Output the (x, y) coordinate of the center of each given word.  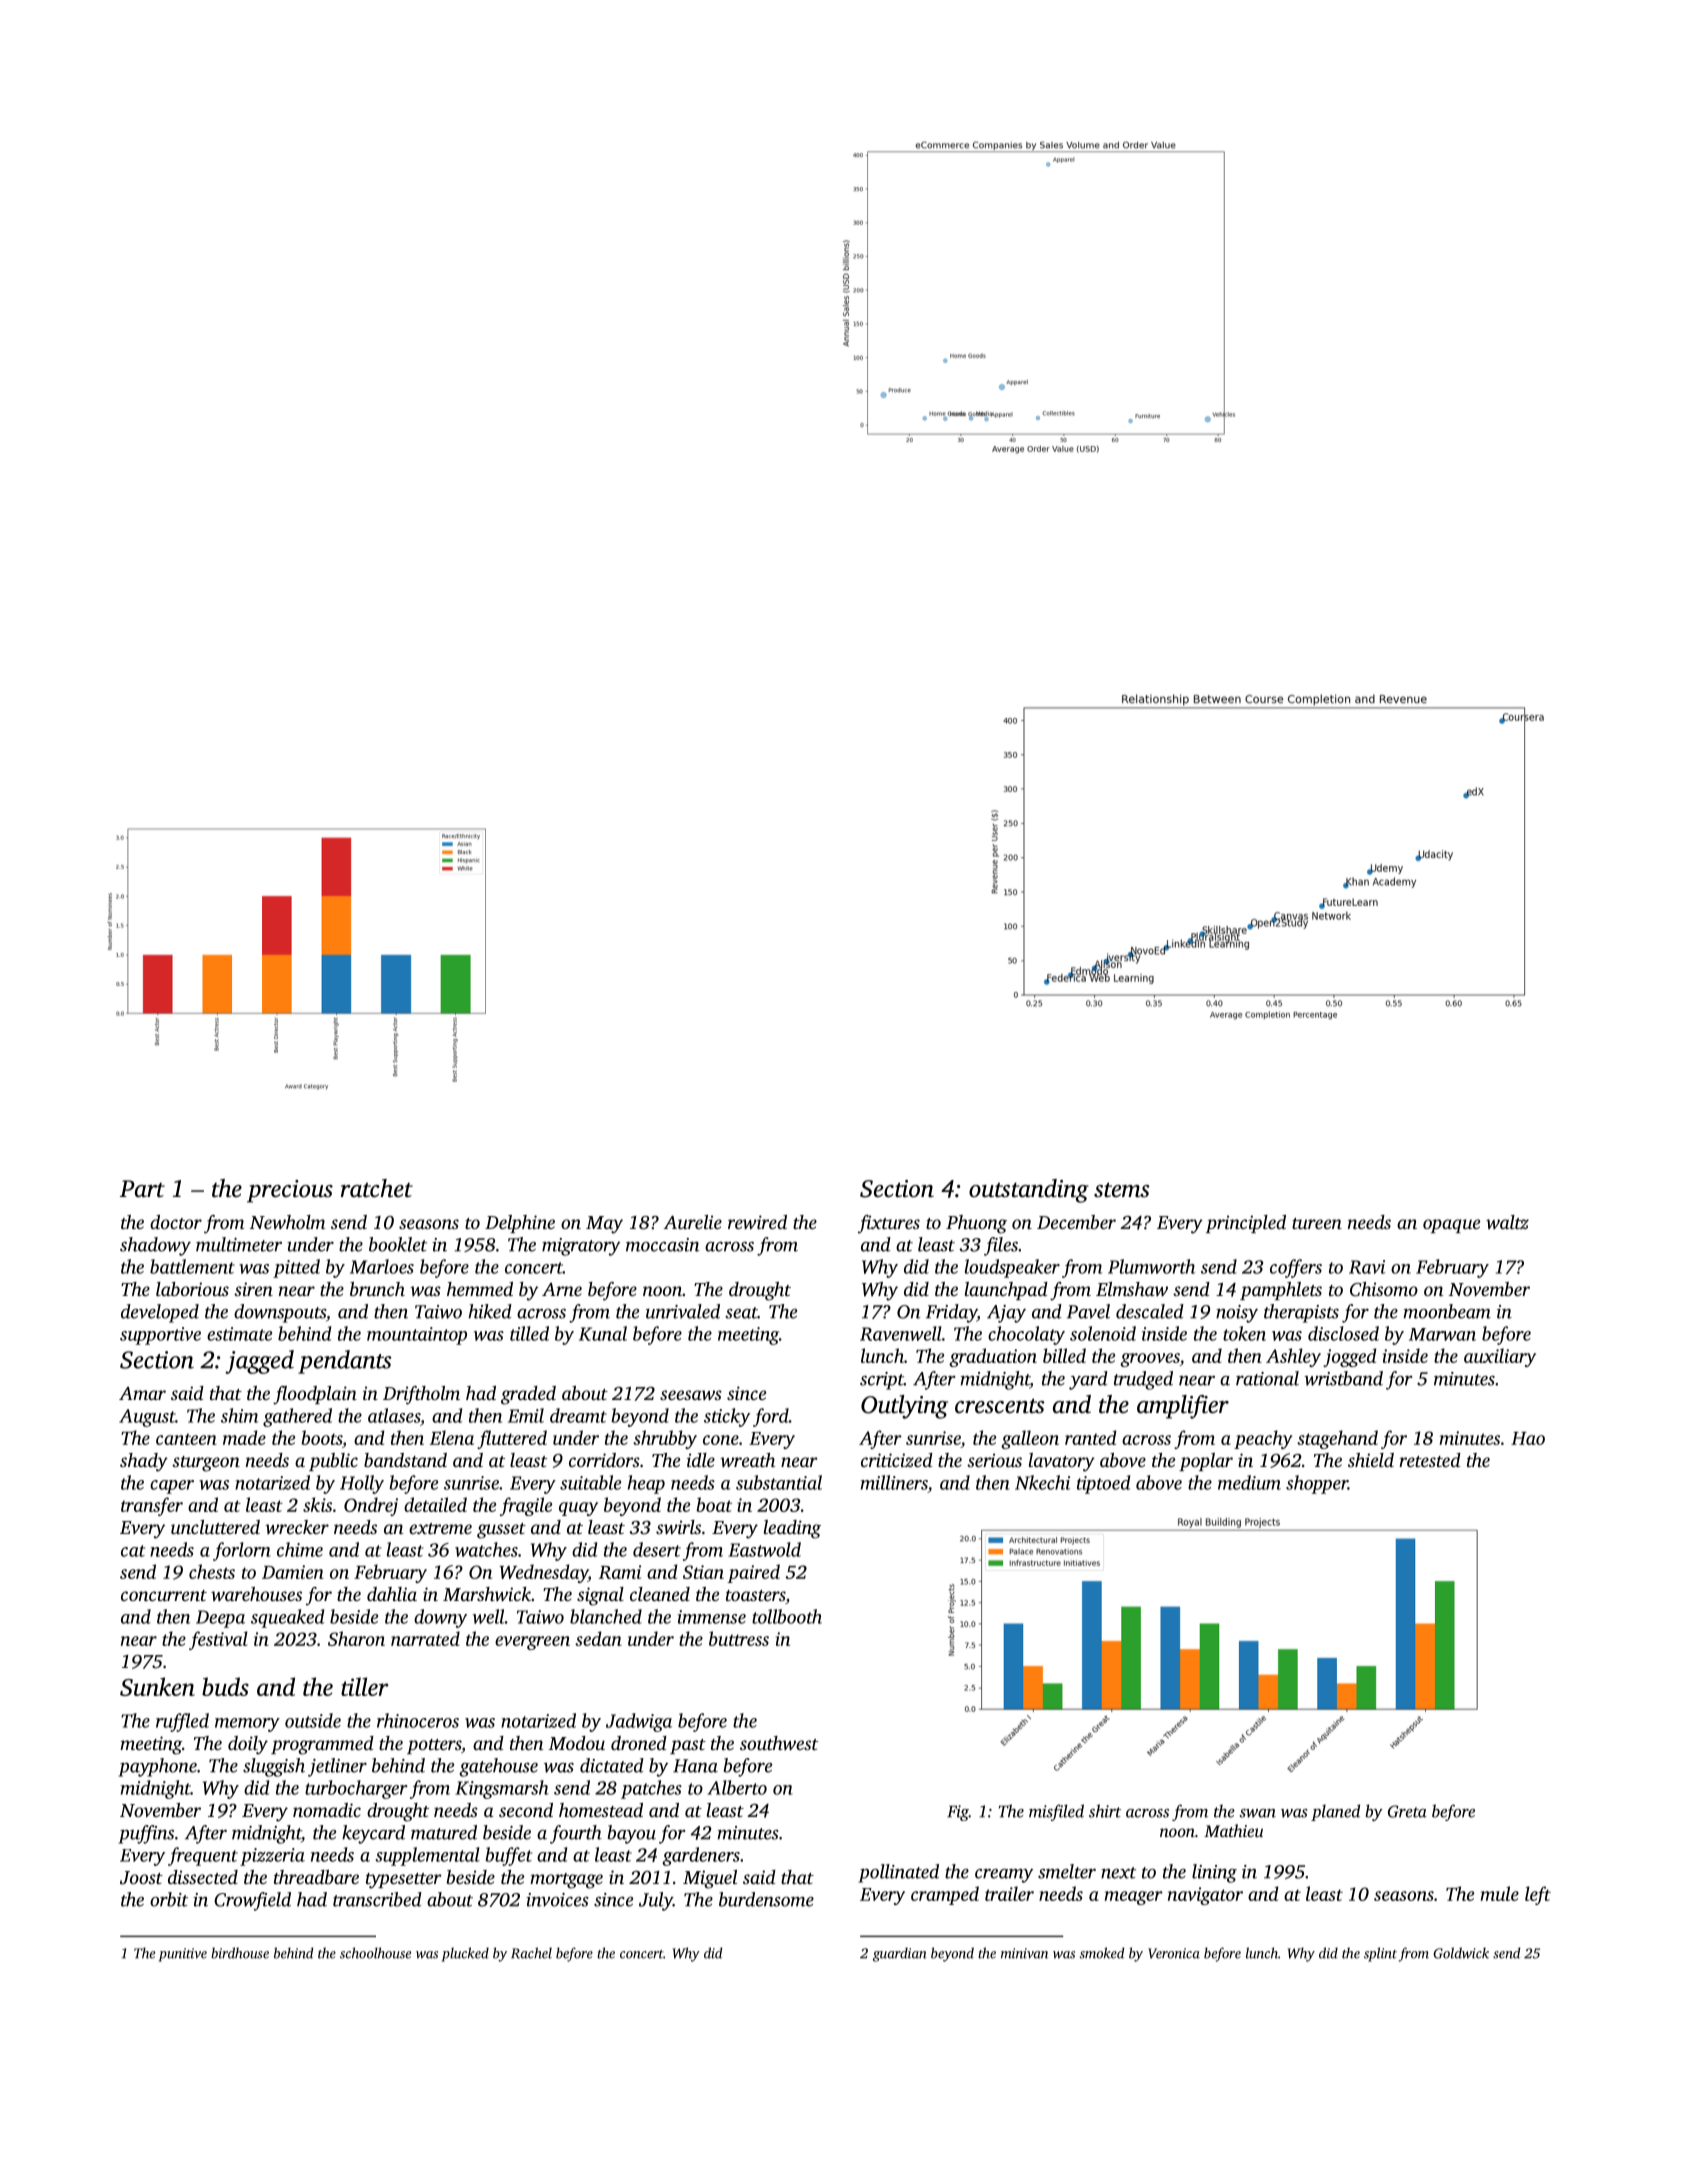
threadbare (316, 1877)
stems (1122, 1190)
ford (771, 1417)
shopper (1317, 1484)
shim (239, 1415)
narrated (425, 1638)
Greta (1407, 1811)
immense (712, 1617)
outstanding (1029, 1191)
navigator (1205, 1896)
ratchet (377, 1188)
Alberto (737, 1787)
